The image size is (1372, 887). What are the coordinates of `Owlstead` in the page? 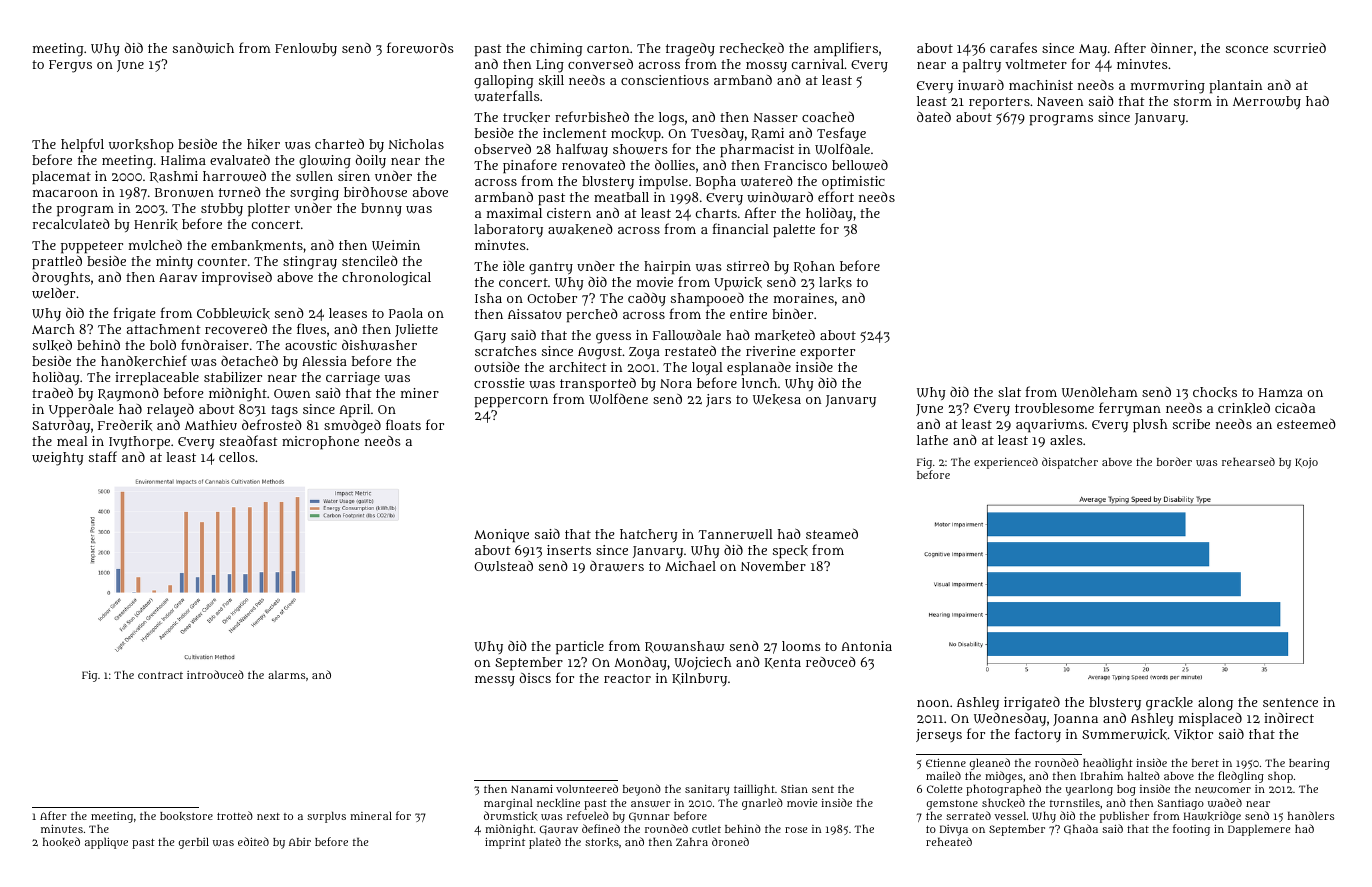 It's located at (503, 566).
